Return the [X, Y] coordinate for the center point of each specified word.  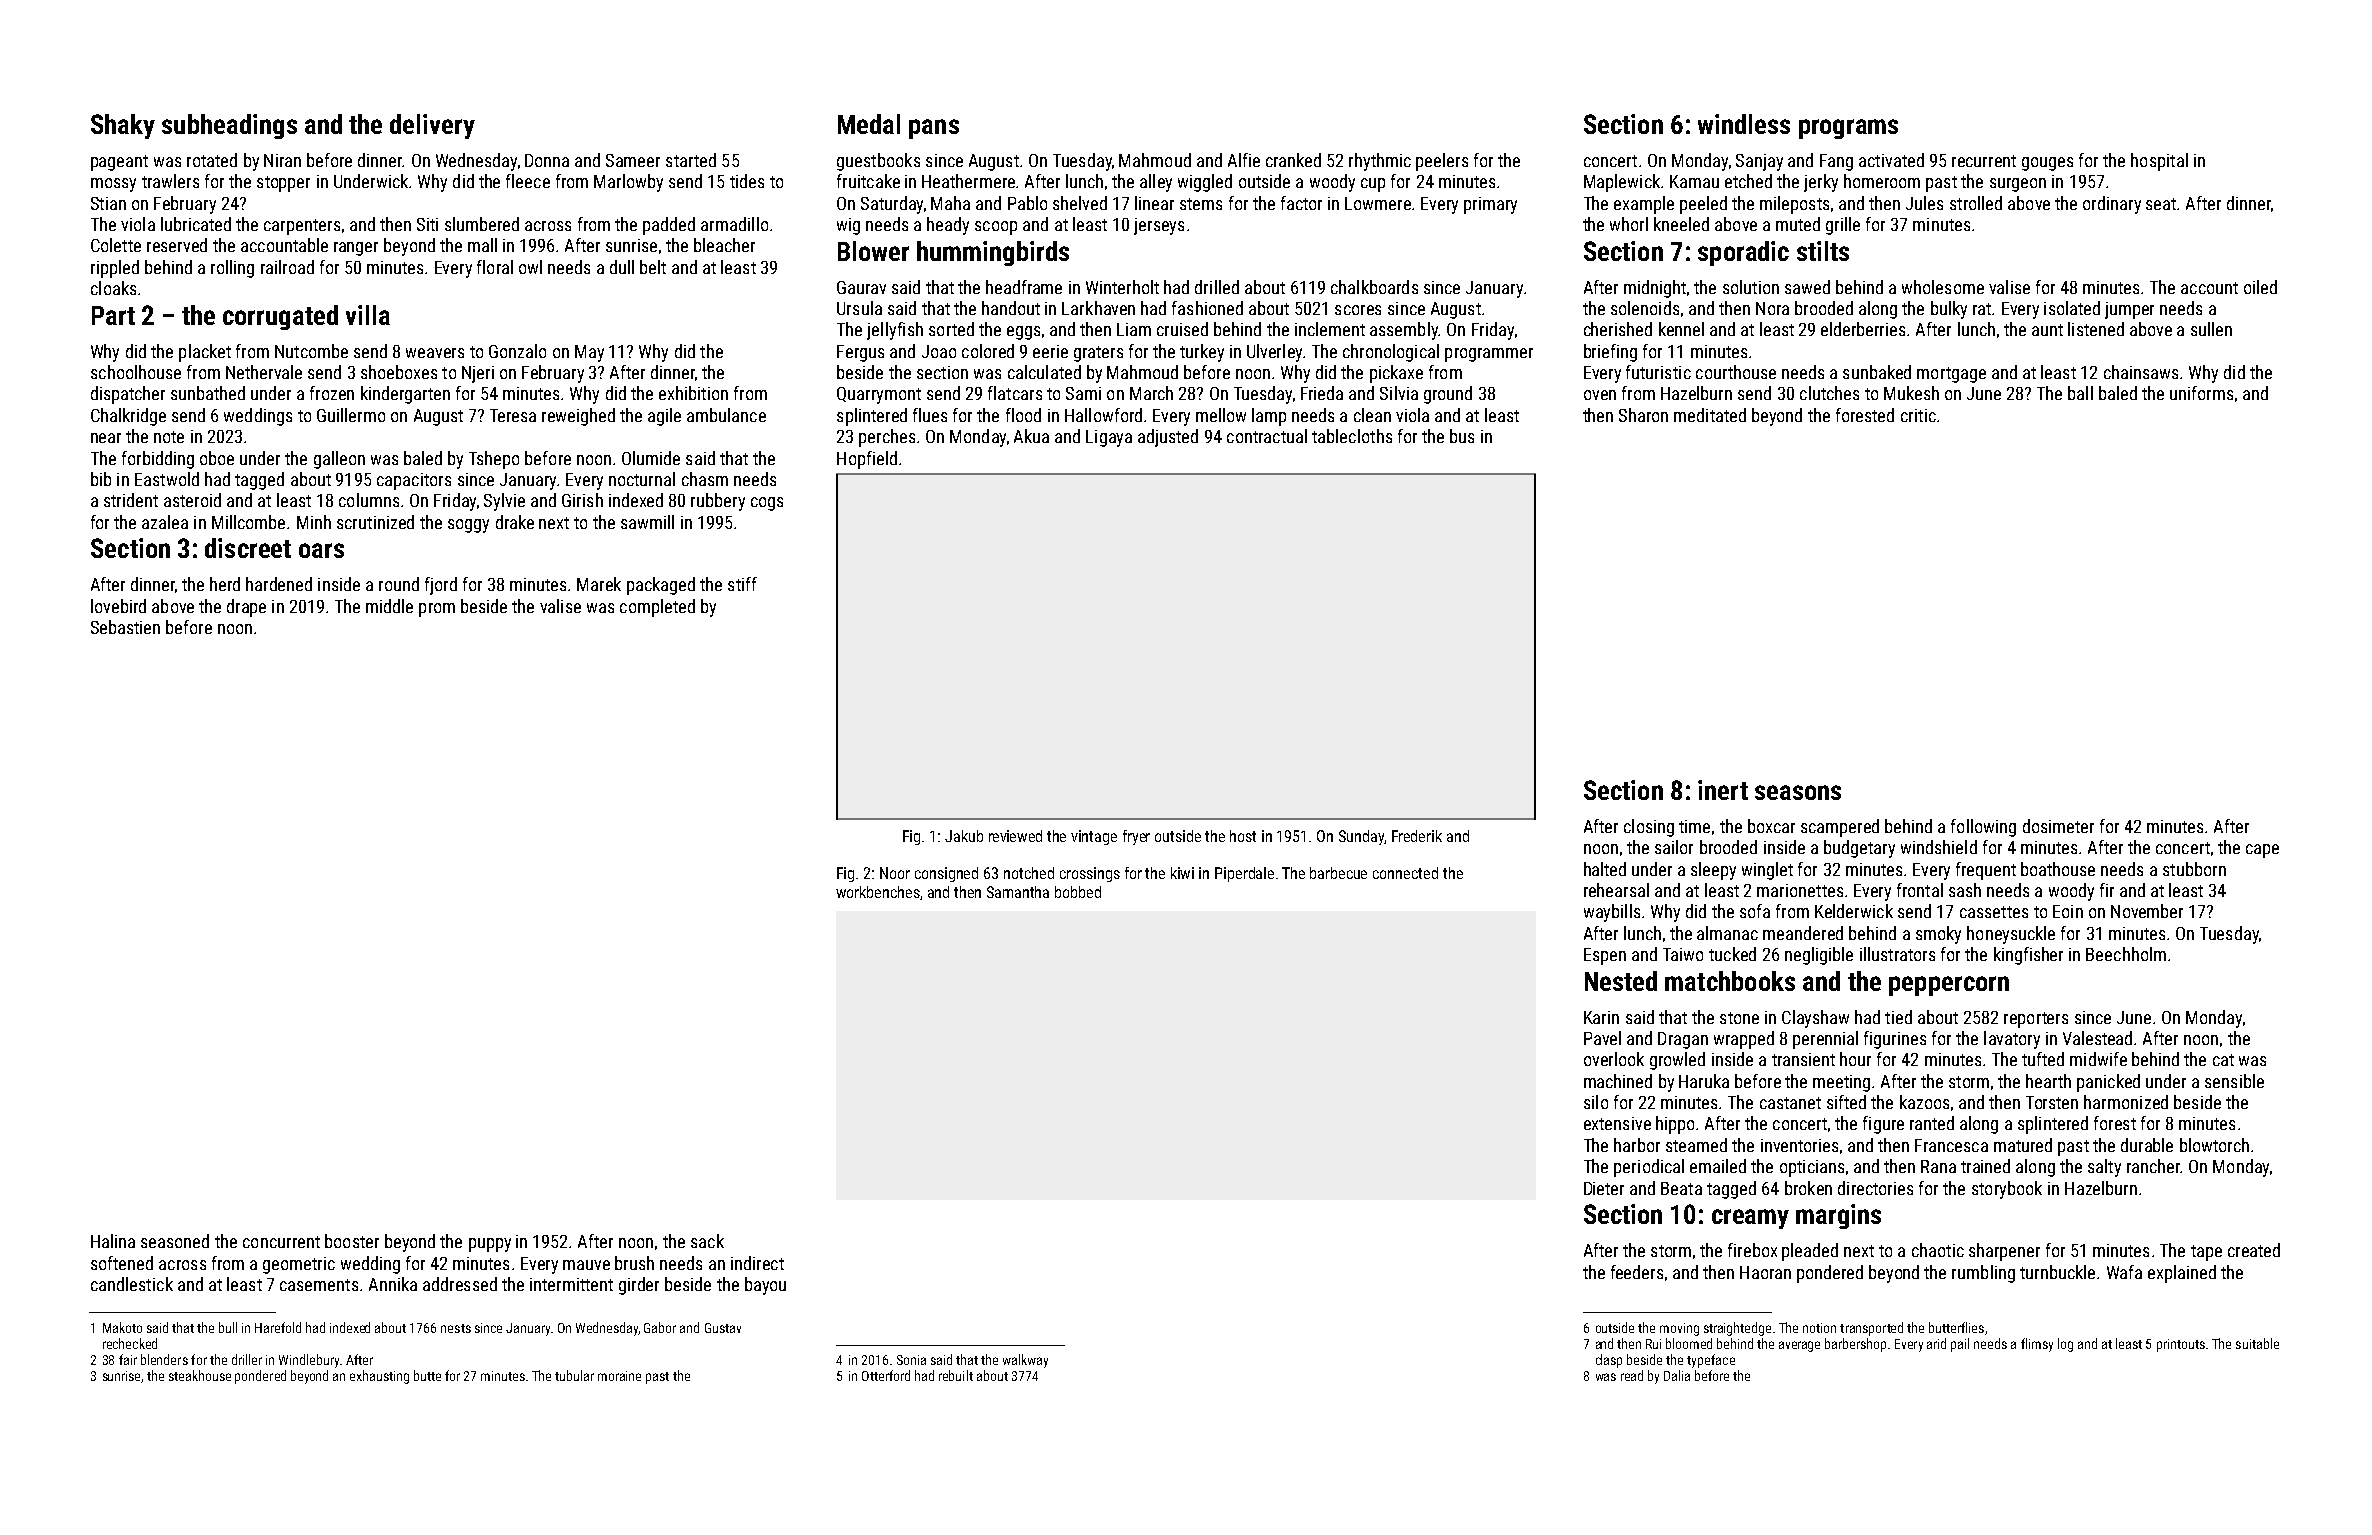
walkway [1025, 1361]
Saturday [892, 205]
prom [437, 610]
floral [495, 267]
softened [122, 1263]
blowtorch [2214, 1145]
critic [1918, 415]
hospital [2159, 162]
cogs [767, 504]
